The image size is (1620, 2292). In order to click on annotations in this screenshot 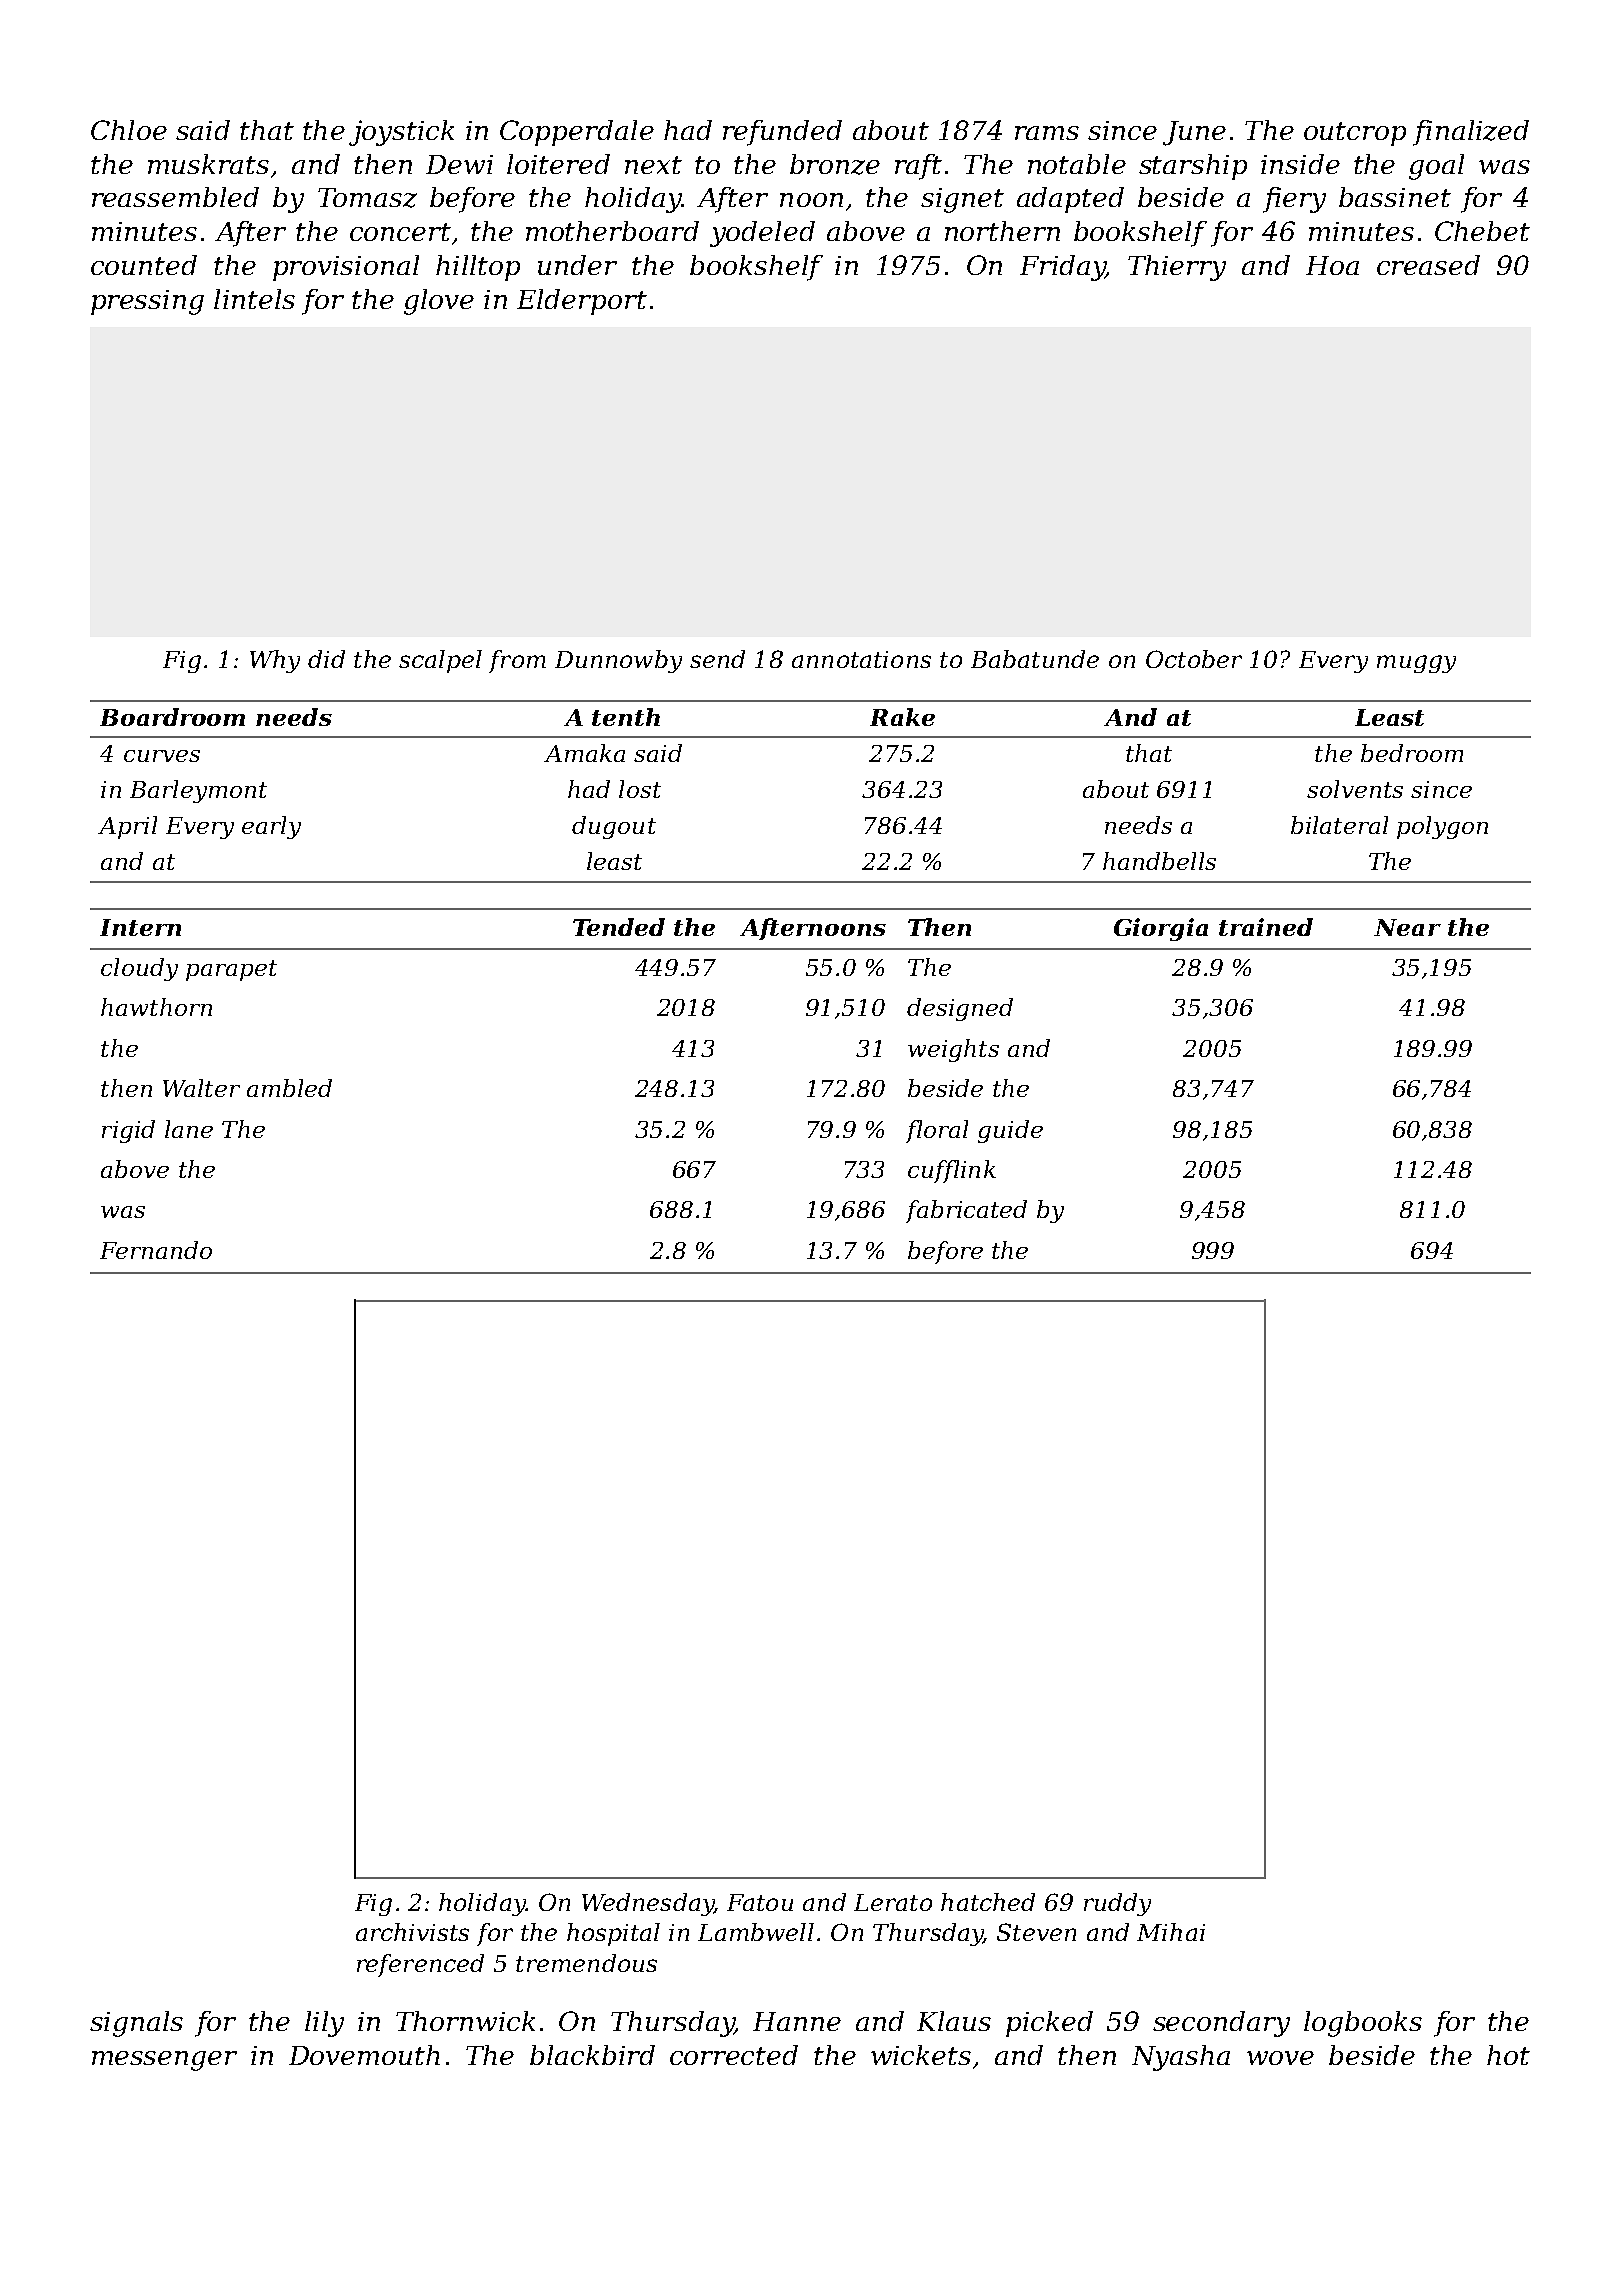, I will do `click(861, 659)`.
